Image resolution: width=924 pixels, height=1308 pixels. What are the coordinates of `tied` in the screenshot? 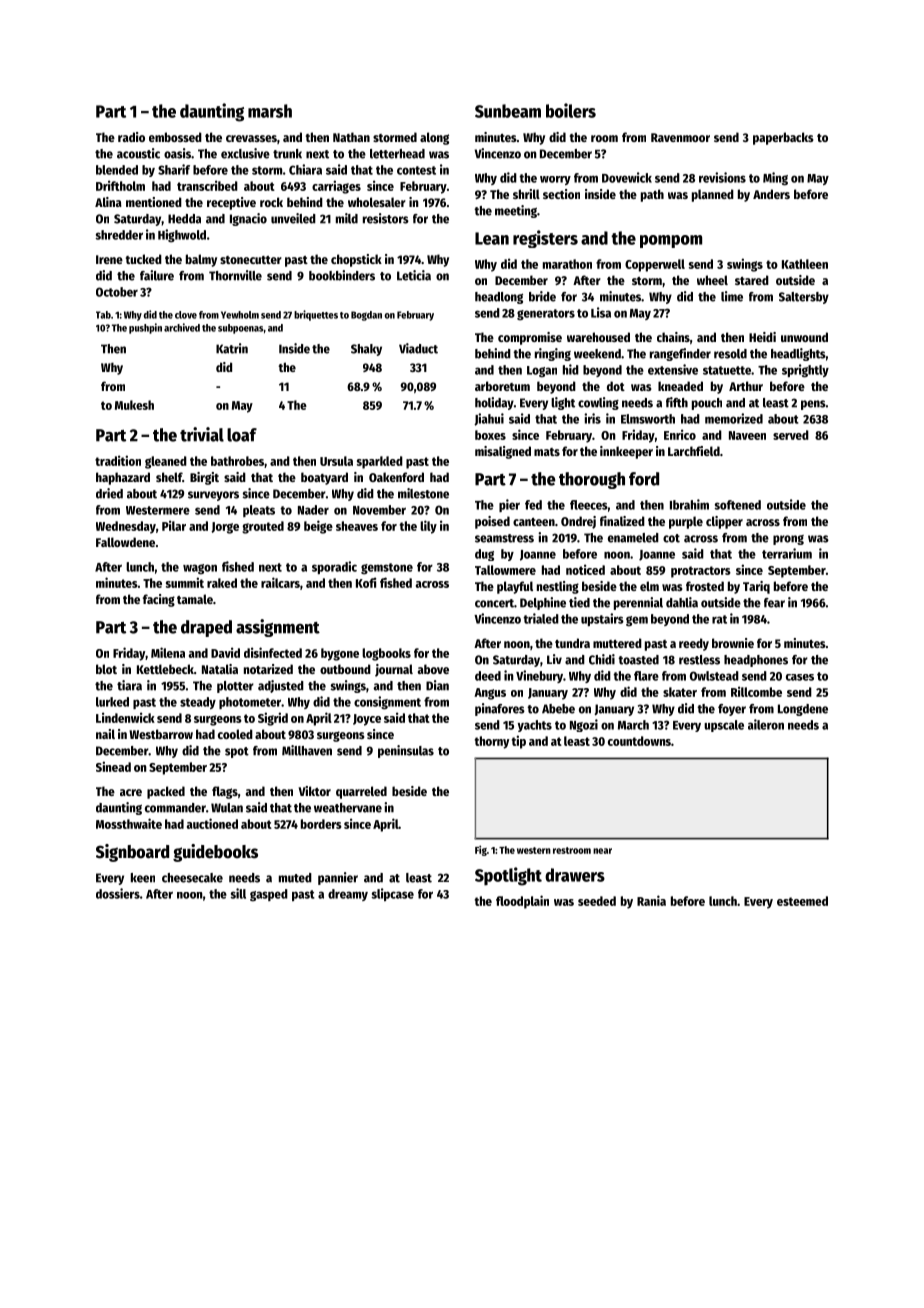 It's located at (579, 602).
